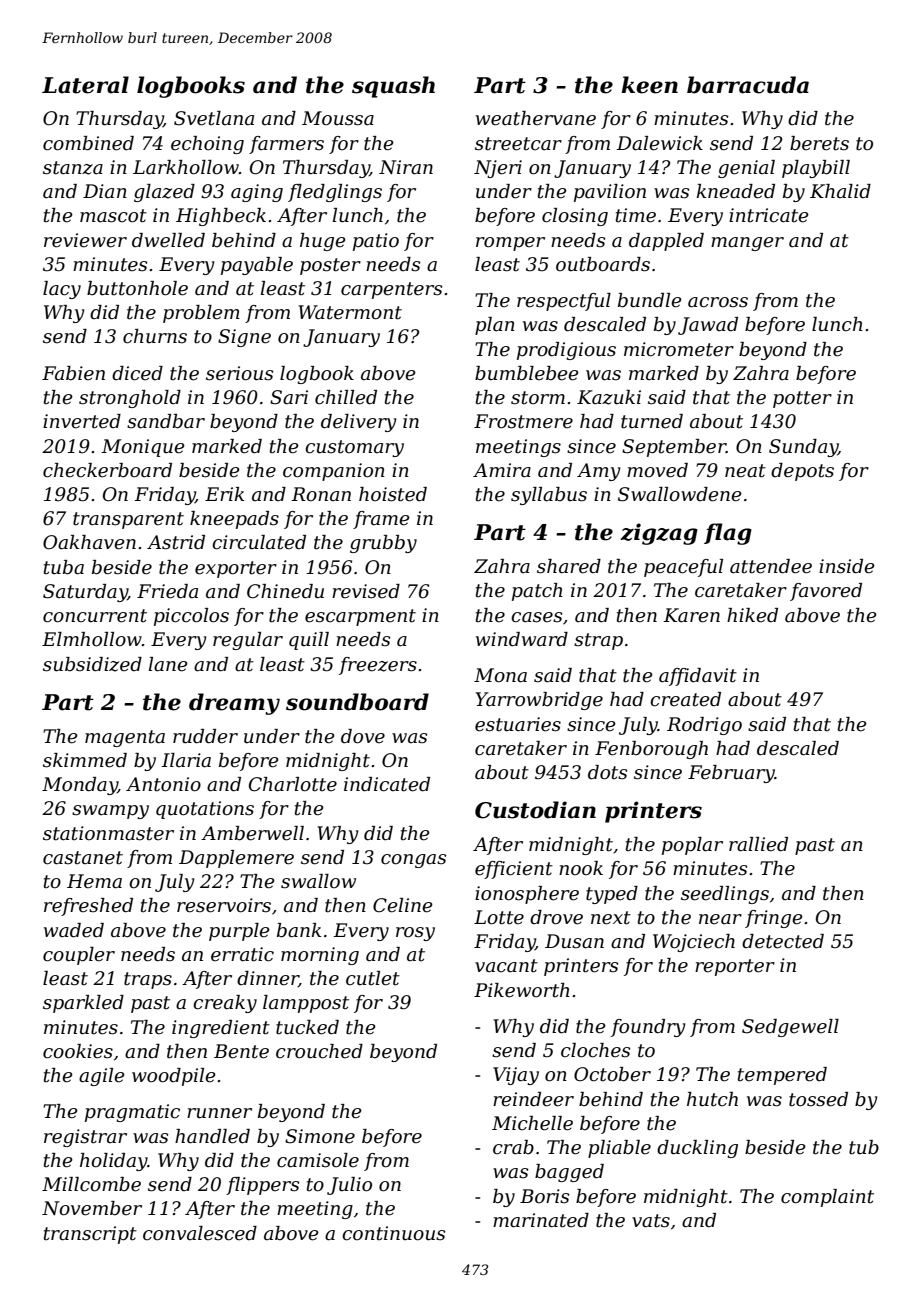  Describe the element at coordinates (774, 919) in the screenshot. I see `fringe` at that location.
